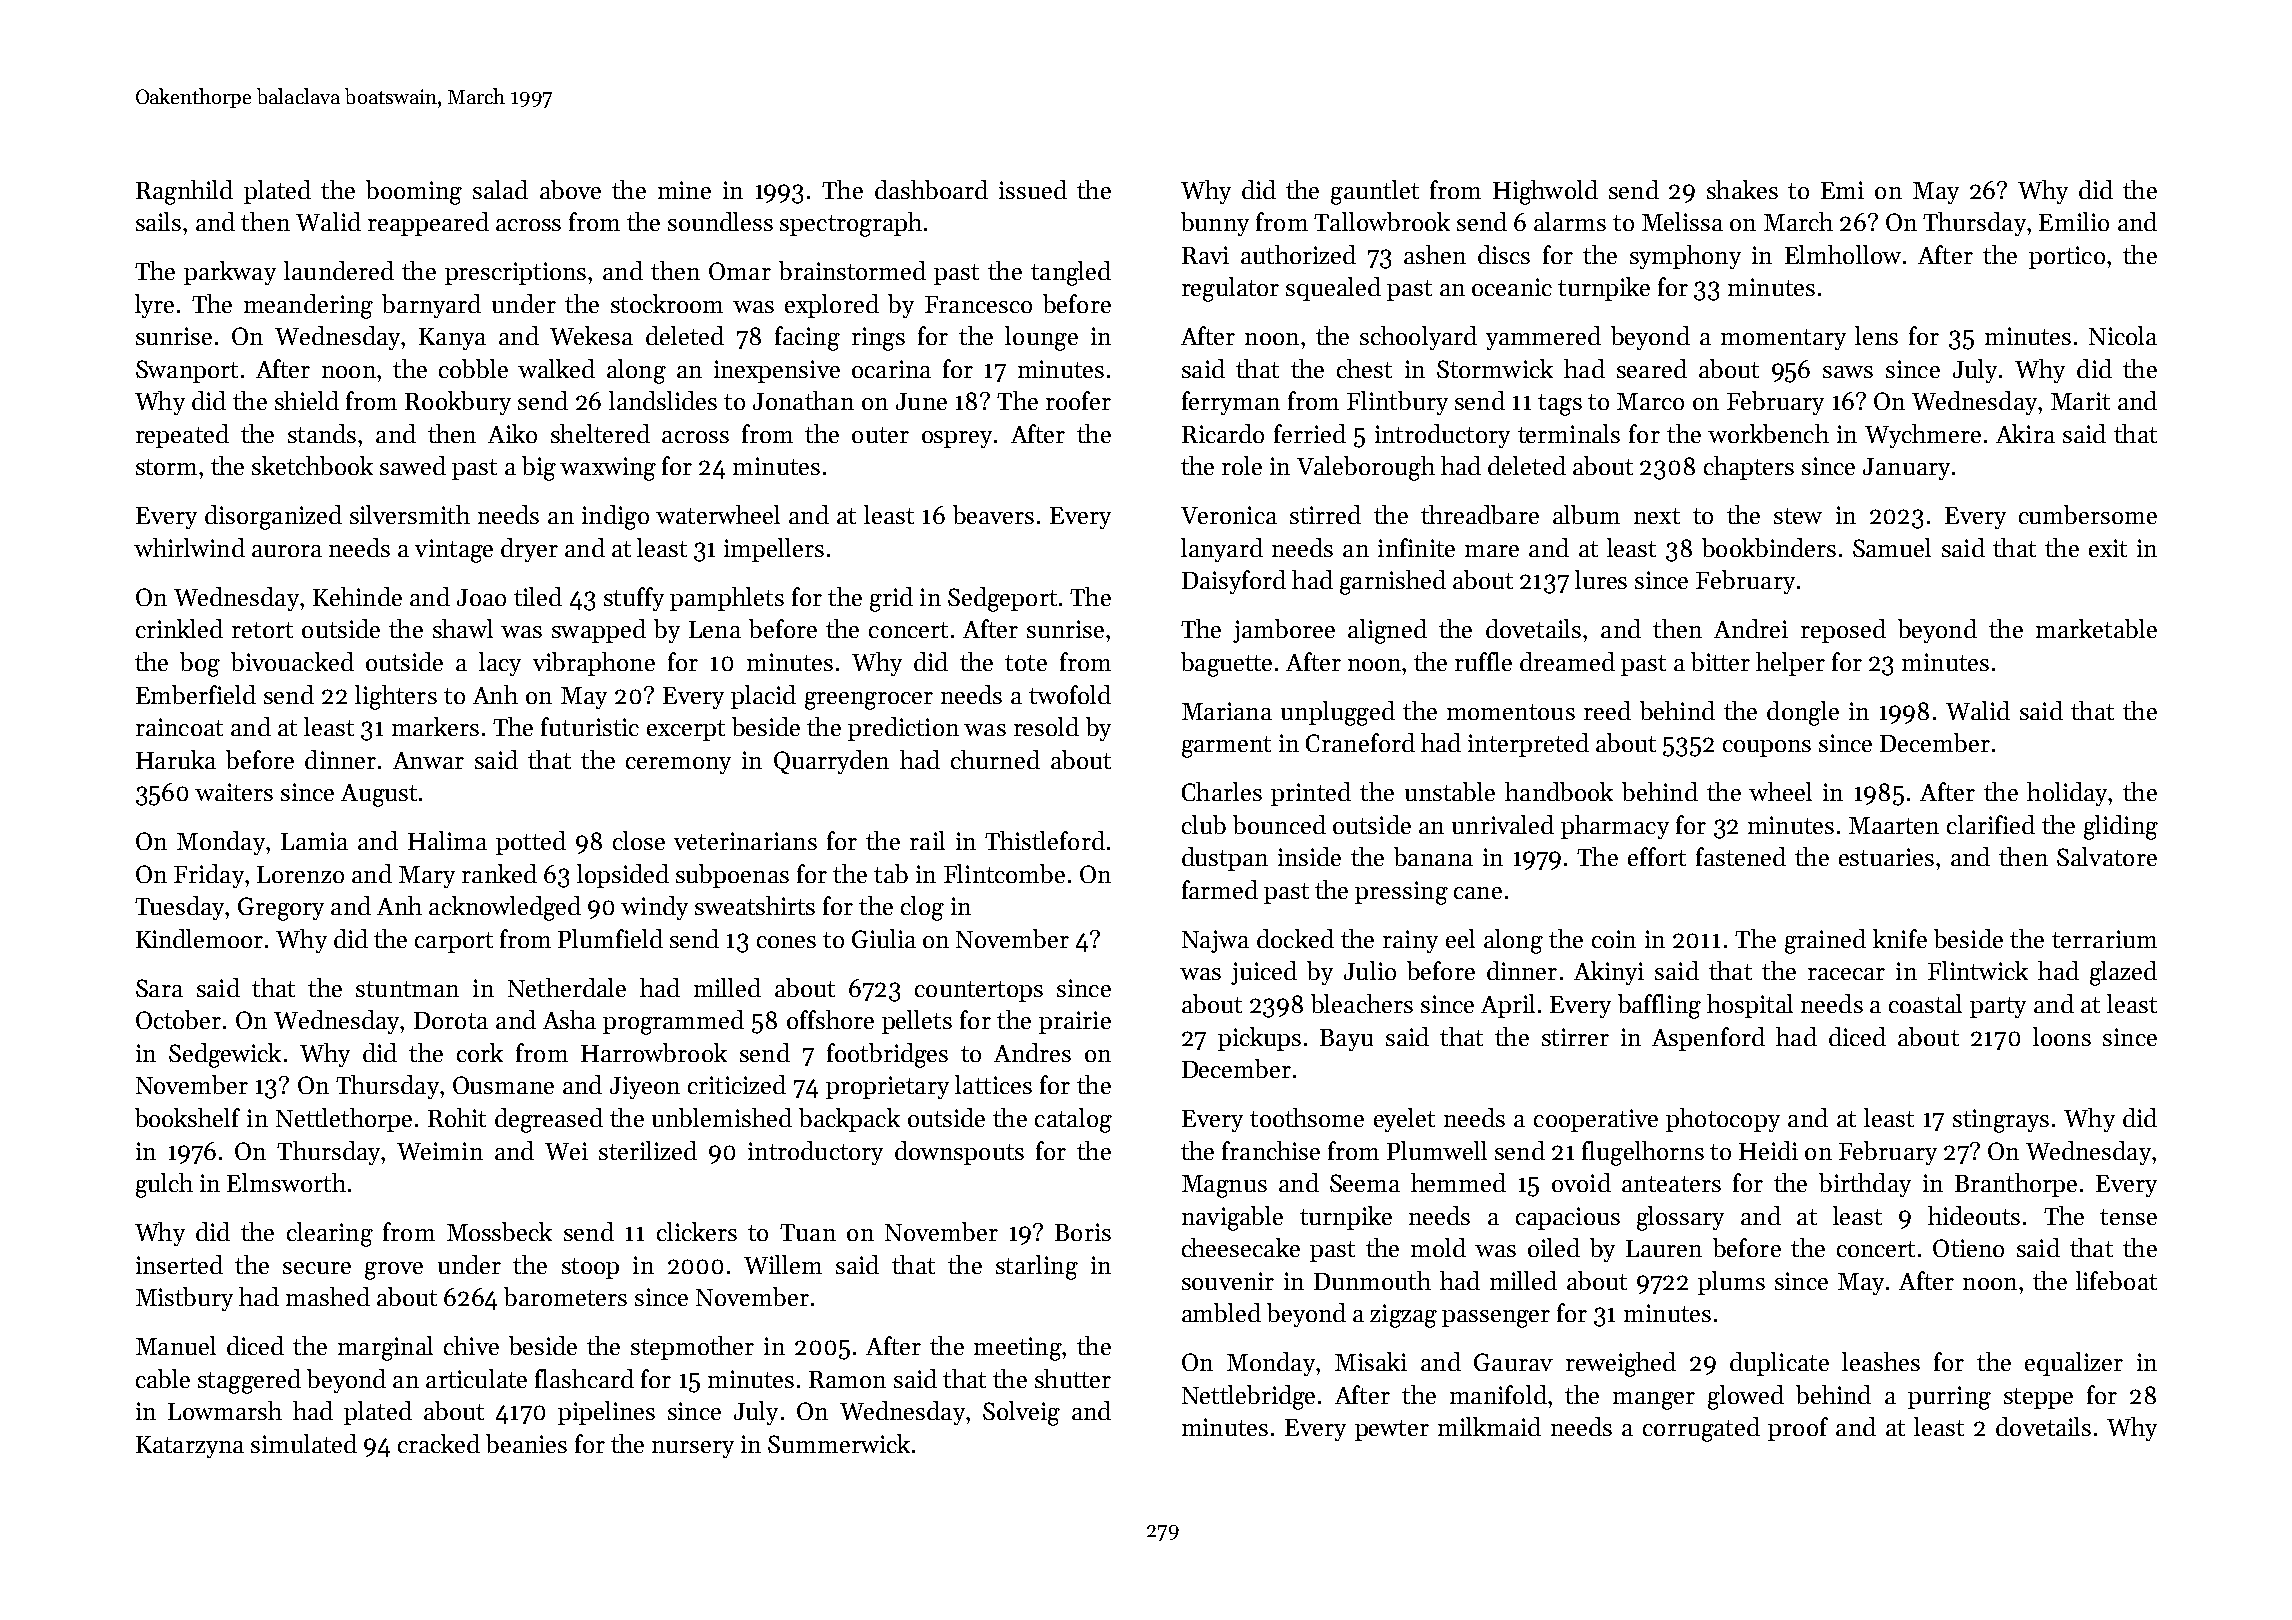  I want to click on Emilio, so click(2074, 221).
